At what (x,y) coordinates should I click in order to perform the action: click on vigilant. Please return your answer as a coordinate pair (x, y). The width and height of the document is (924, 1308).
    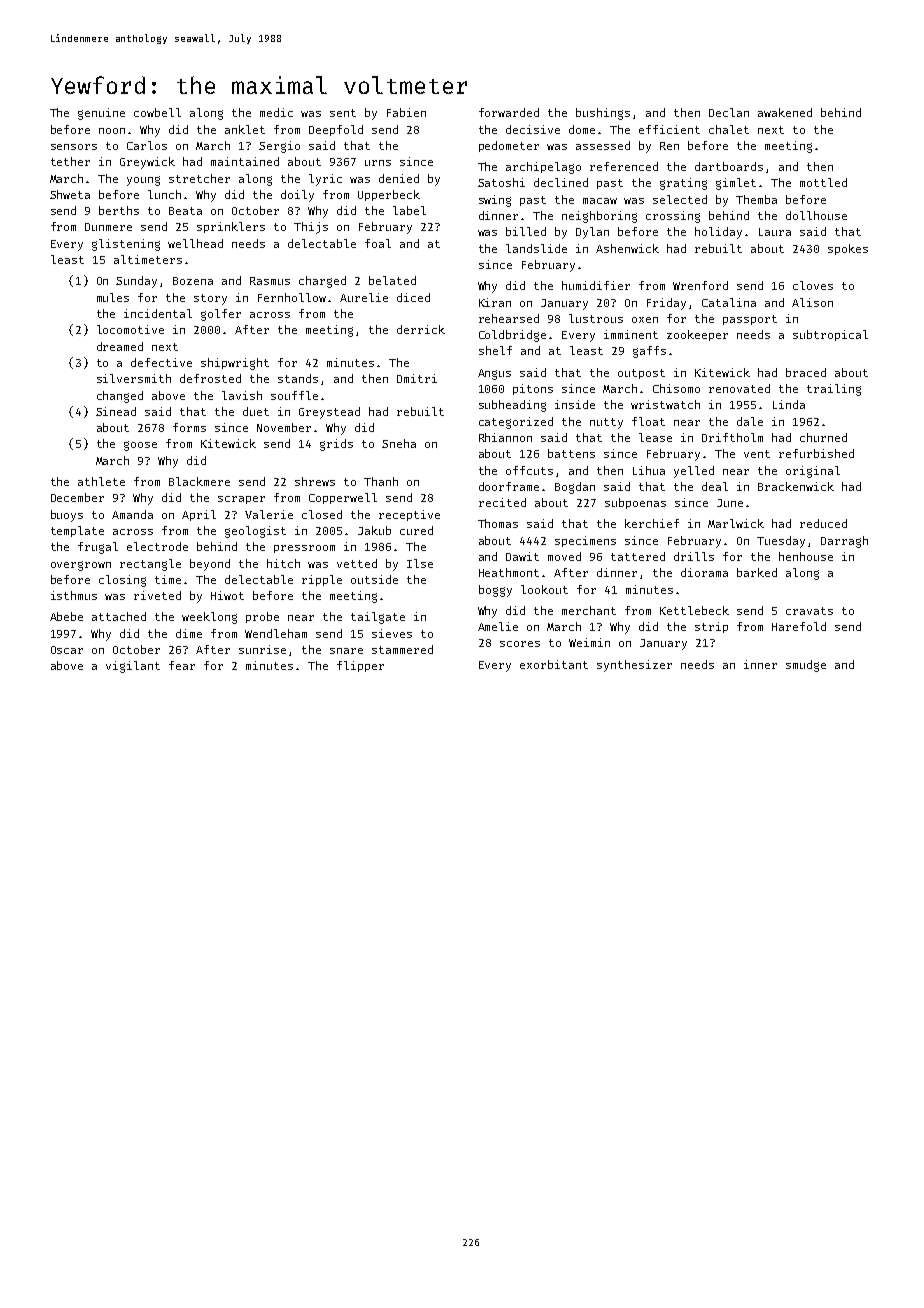
    Looking at the image, I should click on (133, 667).
